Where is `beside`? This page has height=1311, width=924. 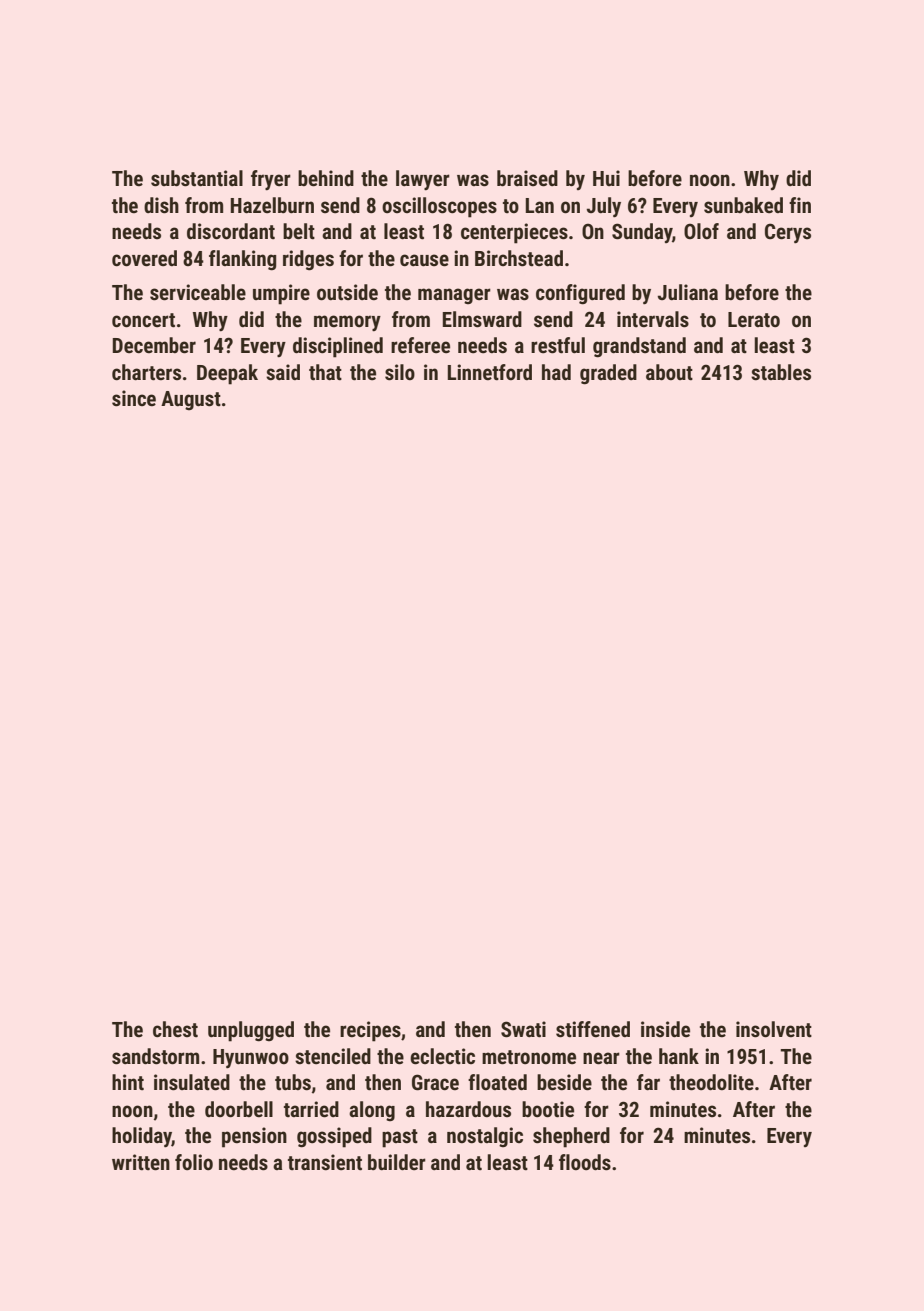 beside is located at coordinates (564, 1082).
